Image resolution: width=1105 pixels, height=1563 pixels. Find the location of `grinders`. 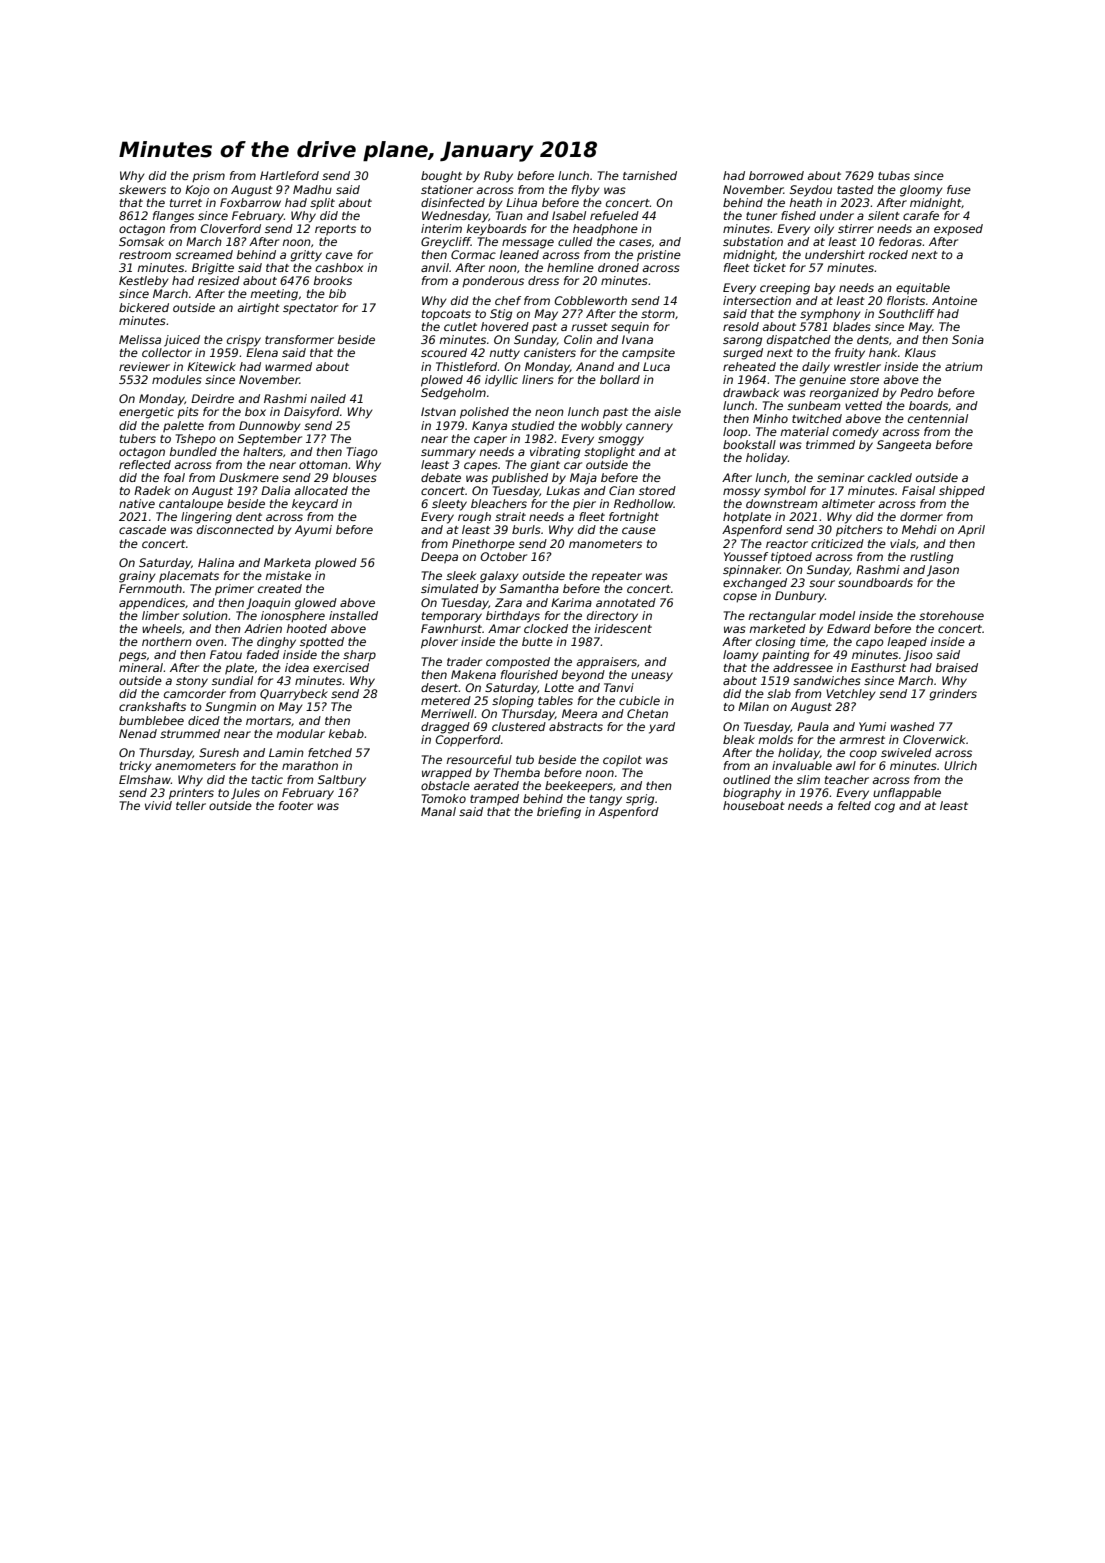

grinders is located at coordinates (953, 695).
